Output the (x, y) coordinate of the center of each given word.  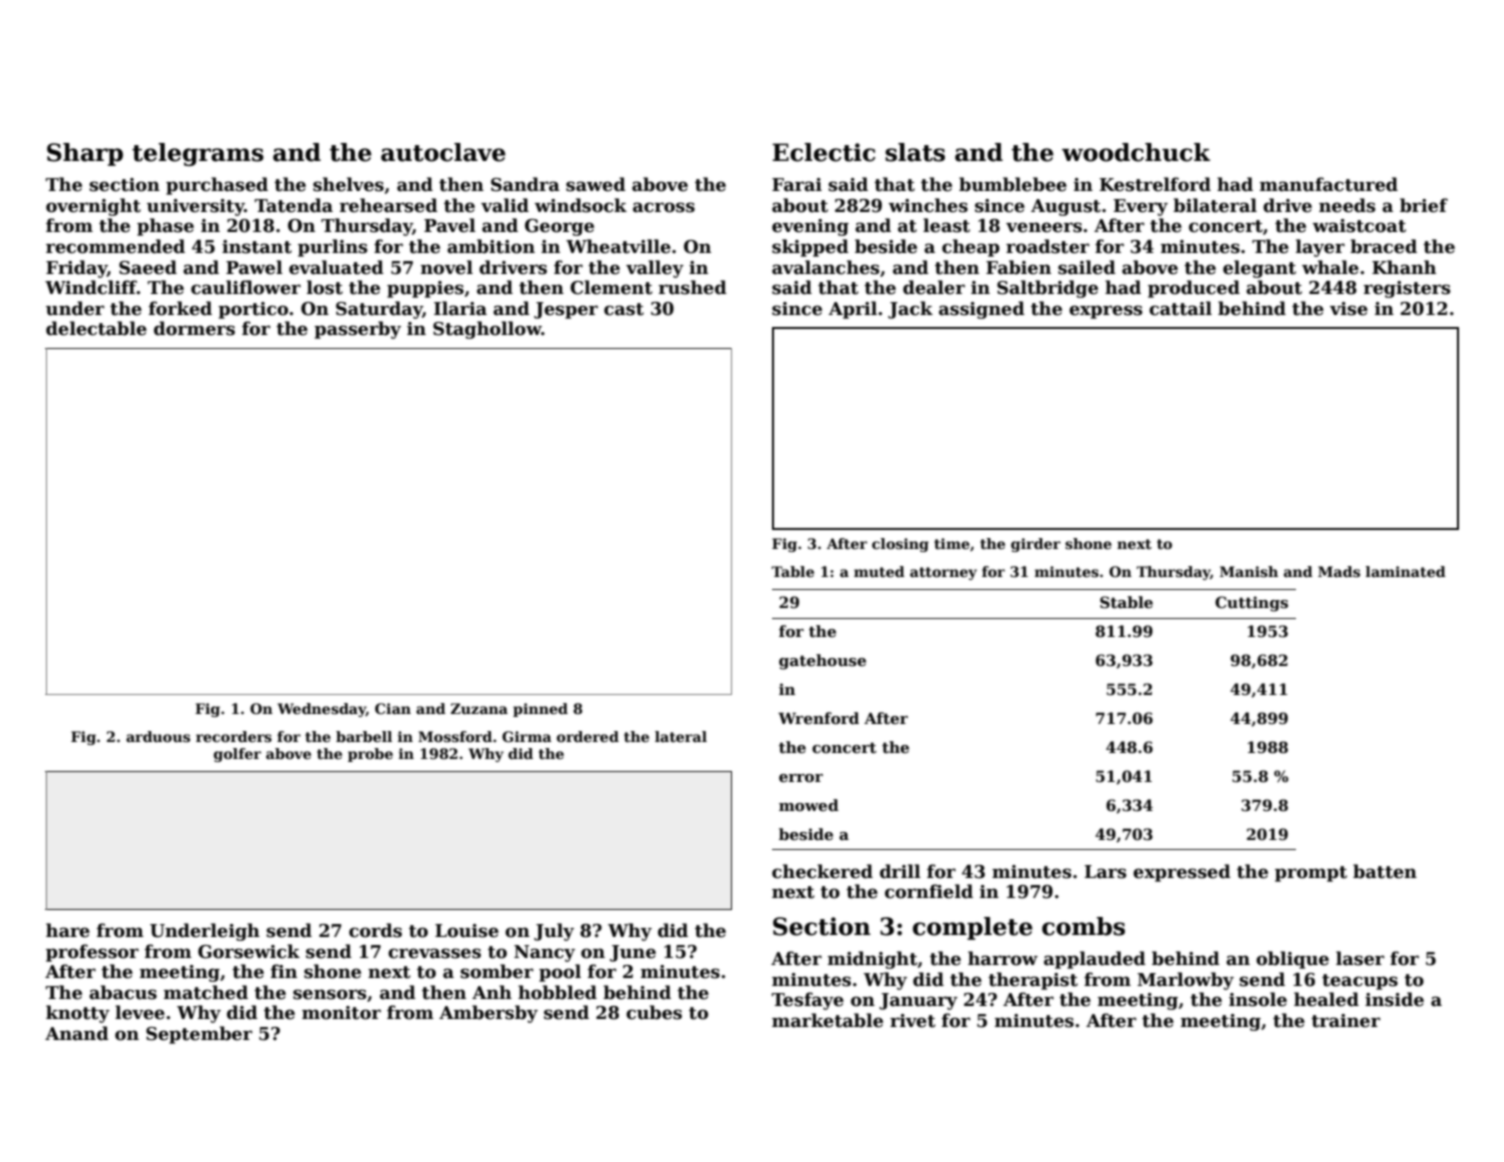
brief (1424, 205)
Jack (910, 310)
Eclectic (823, 152)
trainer (1345, 1021)
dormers (194, 328)
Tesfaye (808, 1001)
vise (1349, 309)
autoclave (443, 152)
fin (284, 971)
